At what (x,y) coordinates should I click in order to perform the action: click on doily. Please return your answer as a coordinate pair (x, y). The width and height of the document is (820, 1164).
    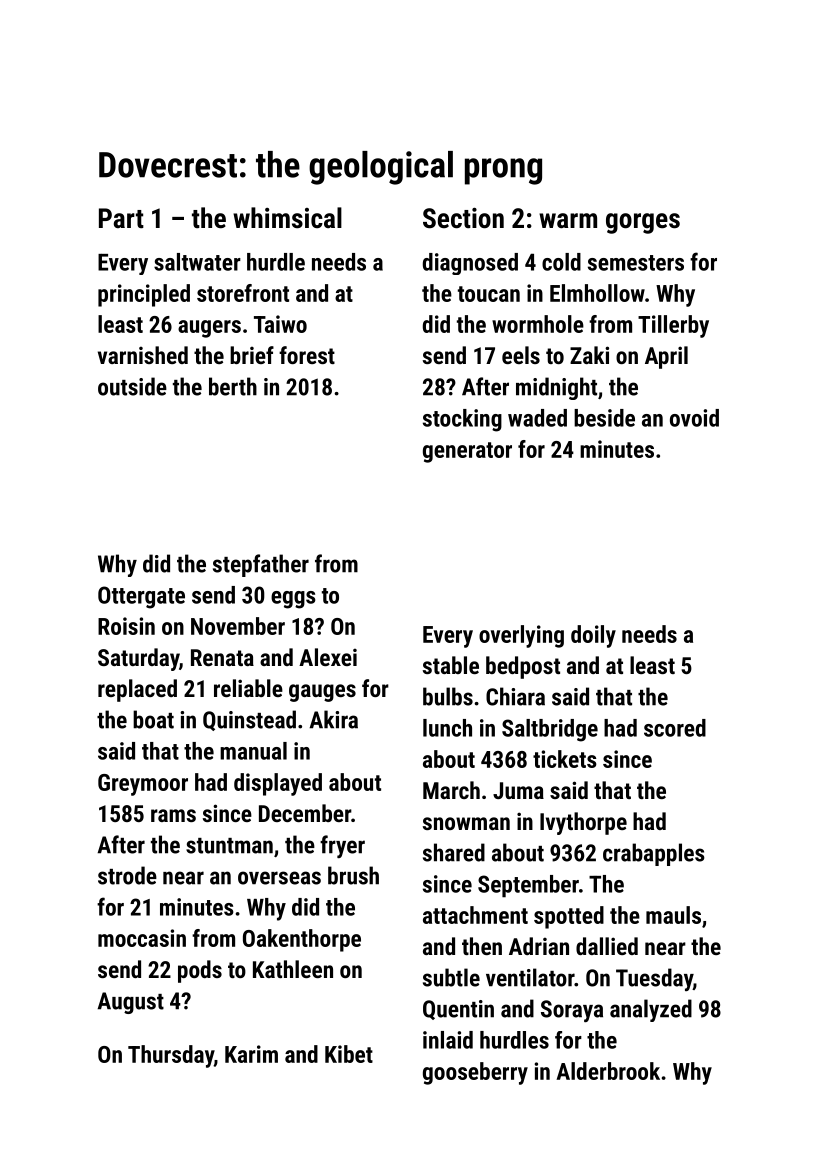
    Looking at the image, I should click on (593, 636).
